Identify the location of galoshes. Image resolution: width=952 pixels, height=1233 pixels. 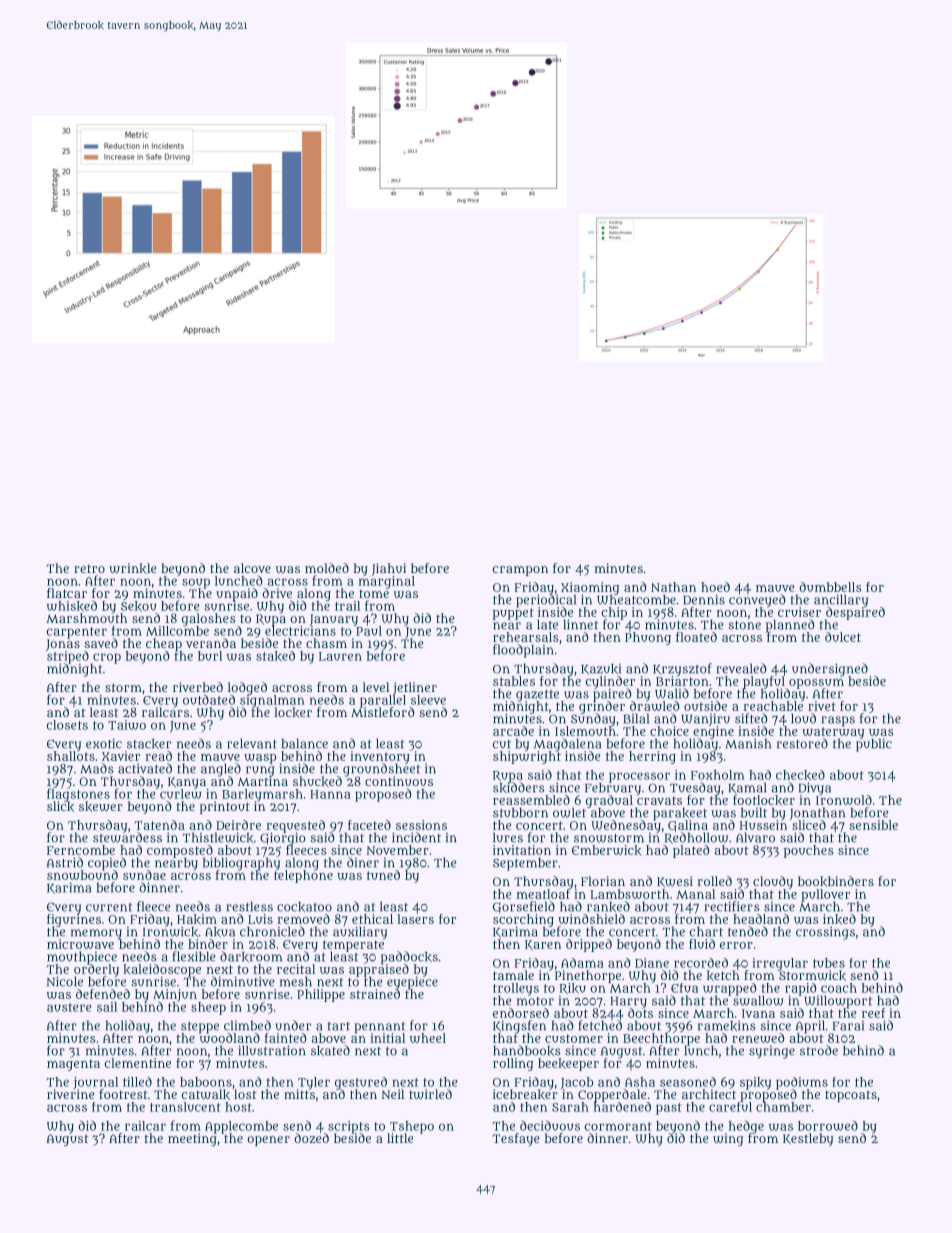
(209, 619).
